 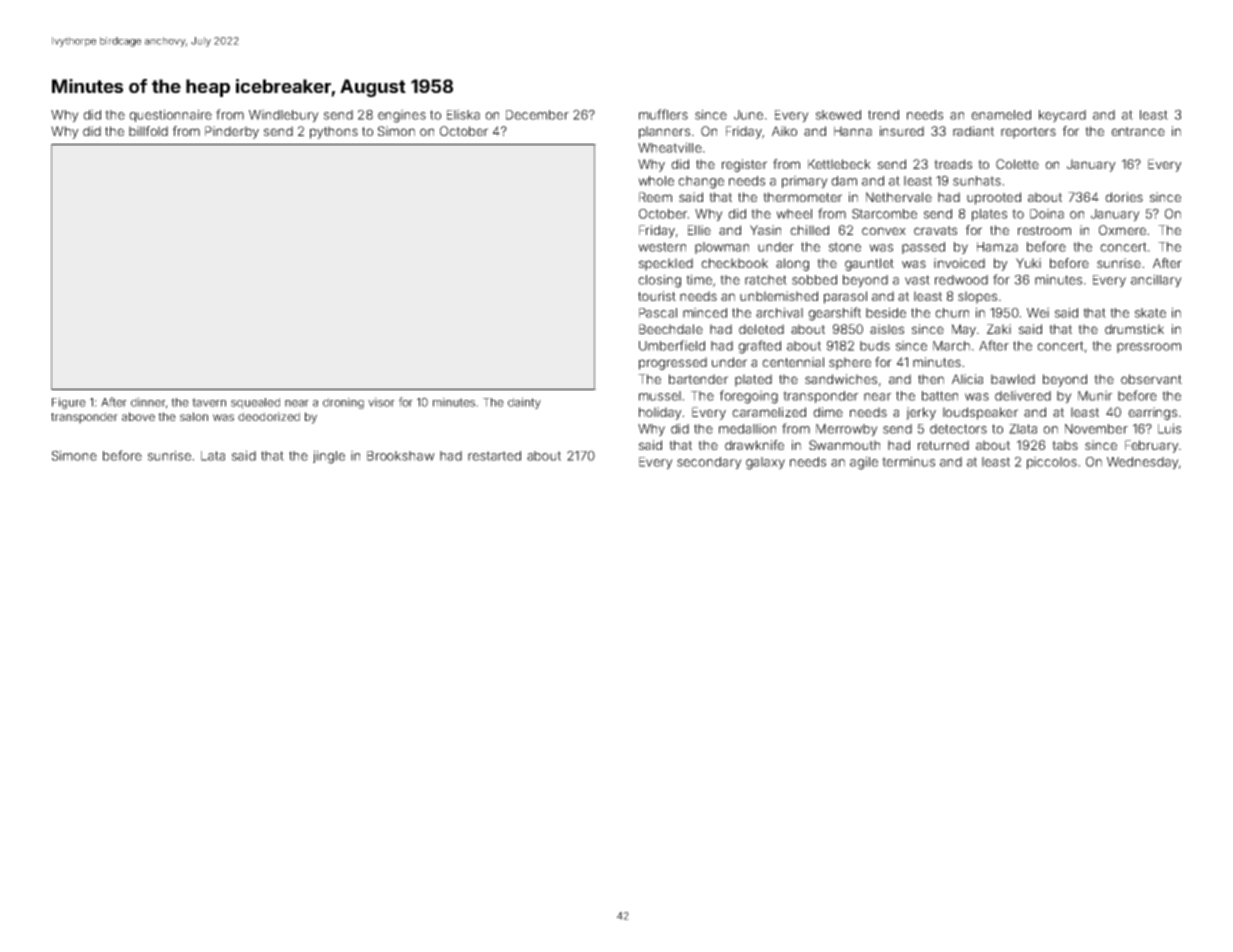 What do you see at coordinates (765, 463) in the screenshot?
I see `galaxy` at bounding box center [765, 463].
